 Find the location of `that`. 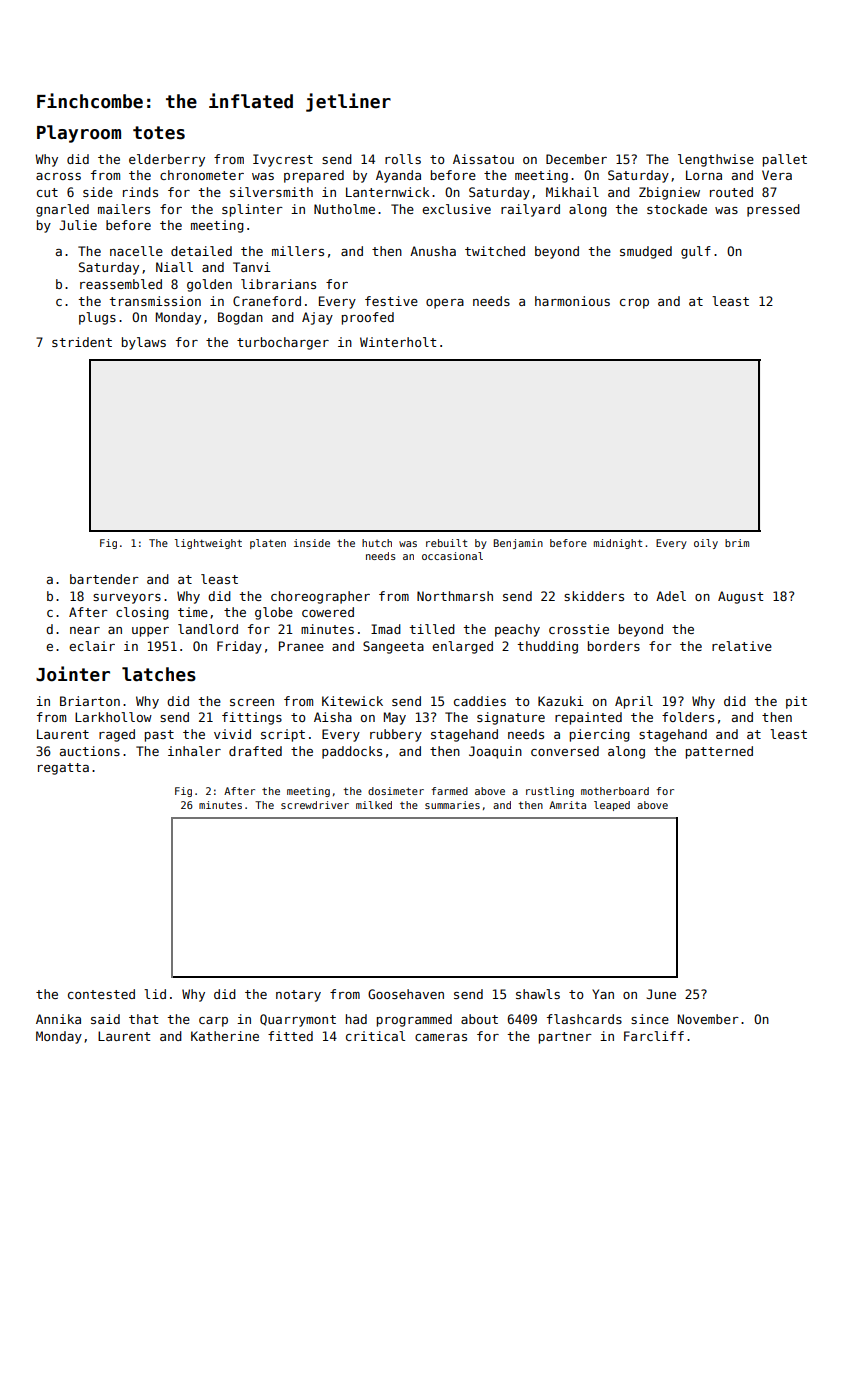

that is located at coordinates (143, 1019).
